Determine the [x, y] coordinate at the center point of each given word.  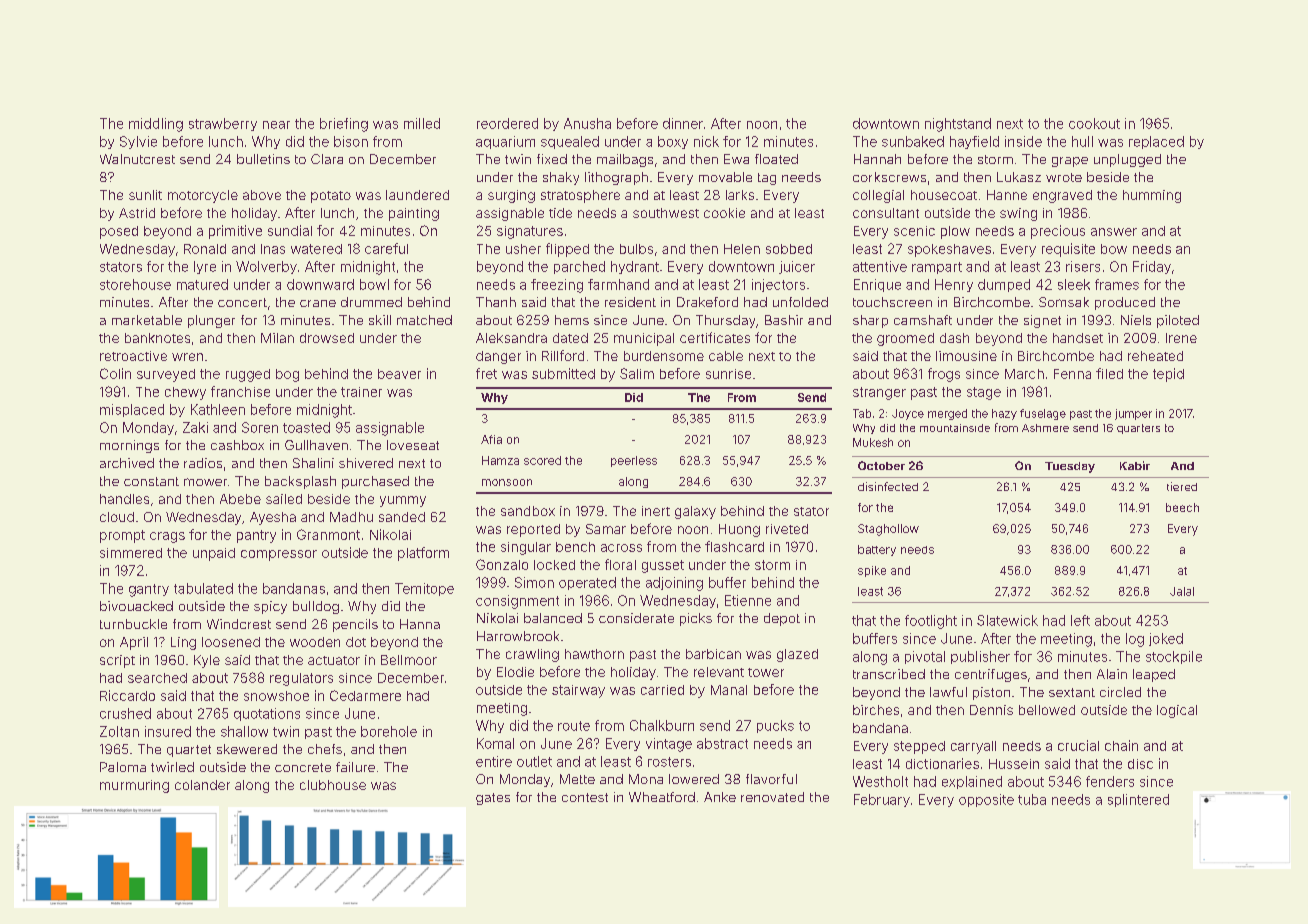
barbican [713, 654]
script [117, 661]
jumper [1133, 414]
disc [1140, 764]
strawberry [223, 124]
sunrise [728, 374]
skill [380, 320]
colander [202, 785]
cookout [1094, 123]
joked [1166, 639]
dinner [683, 123]
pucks [775, 726]
